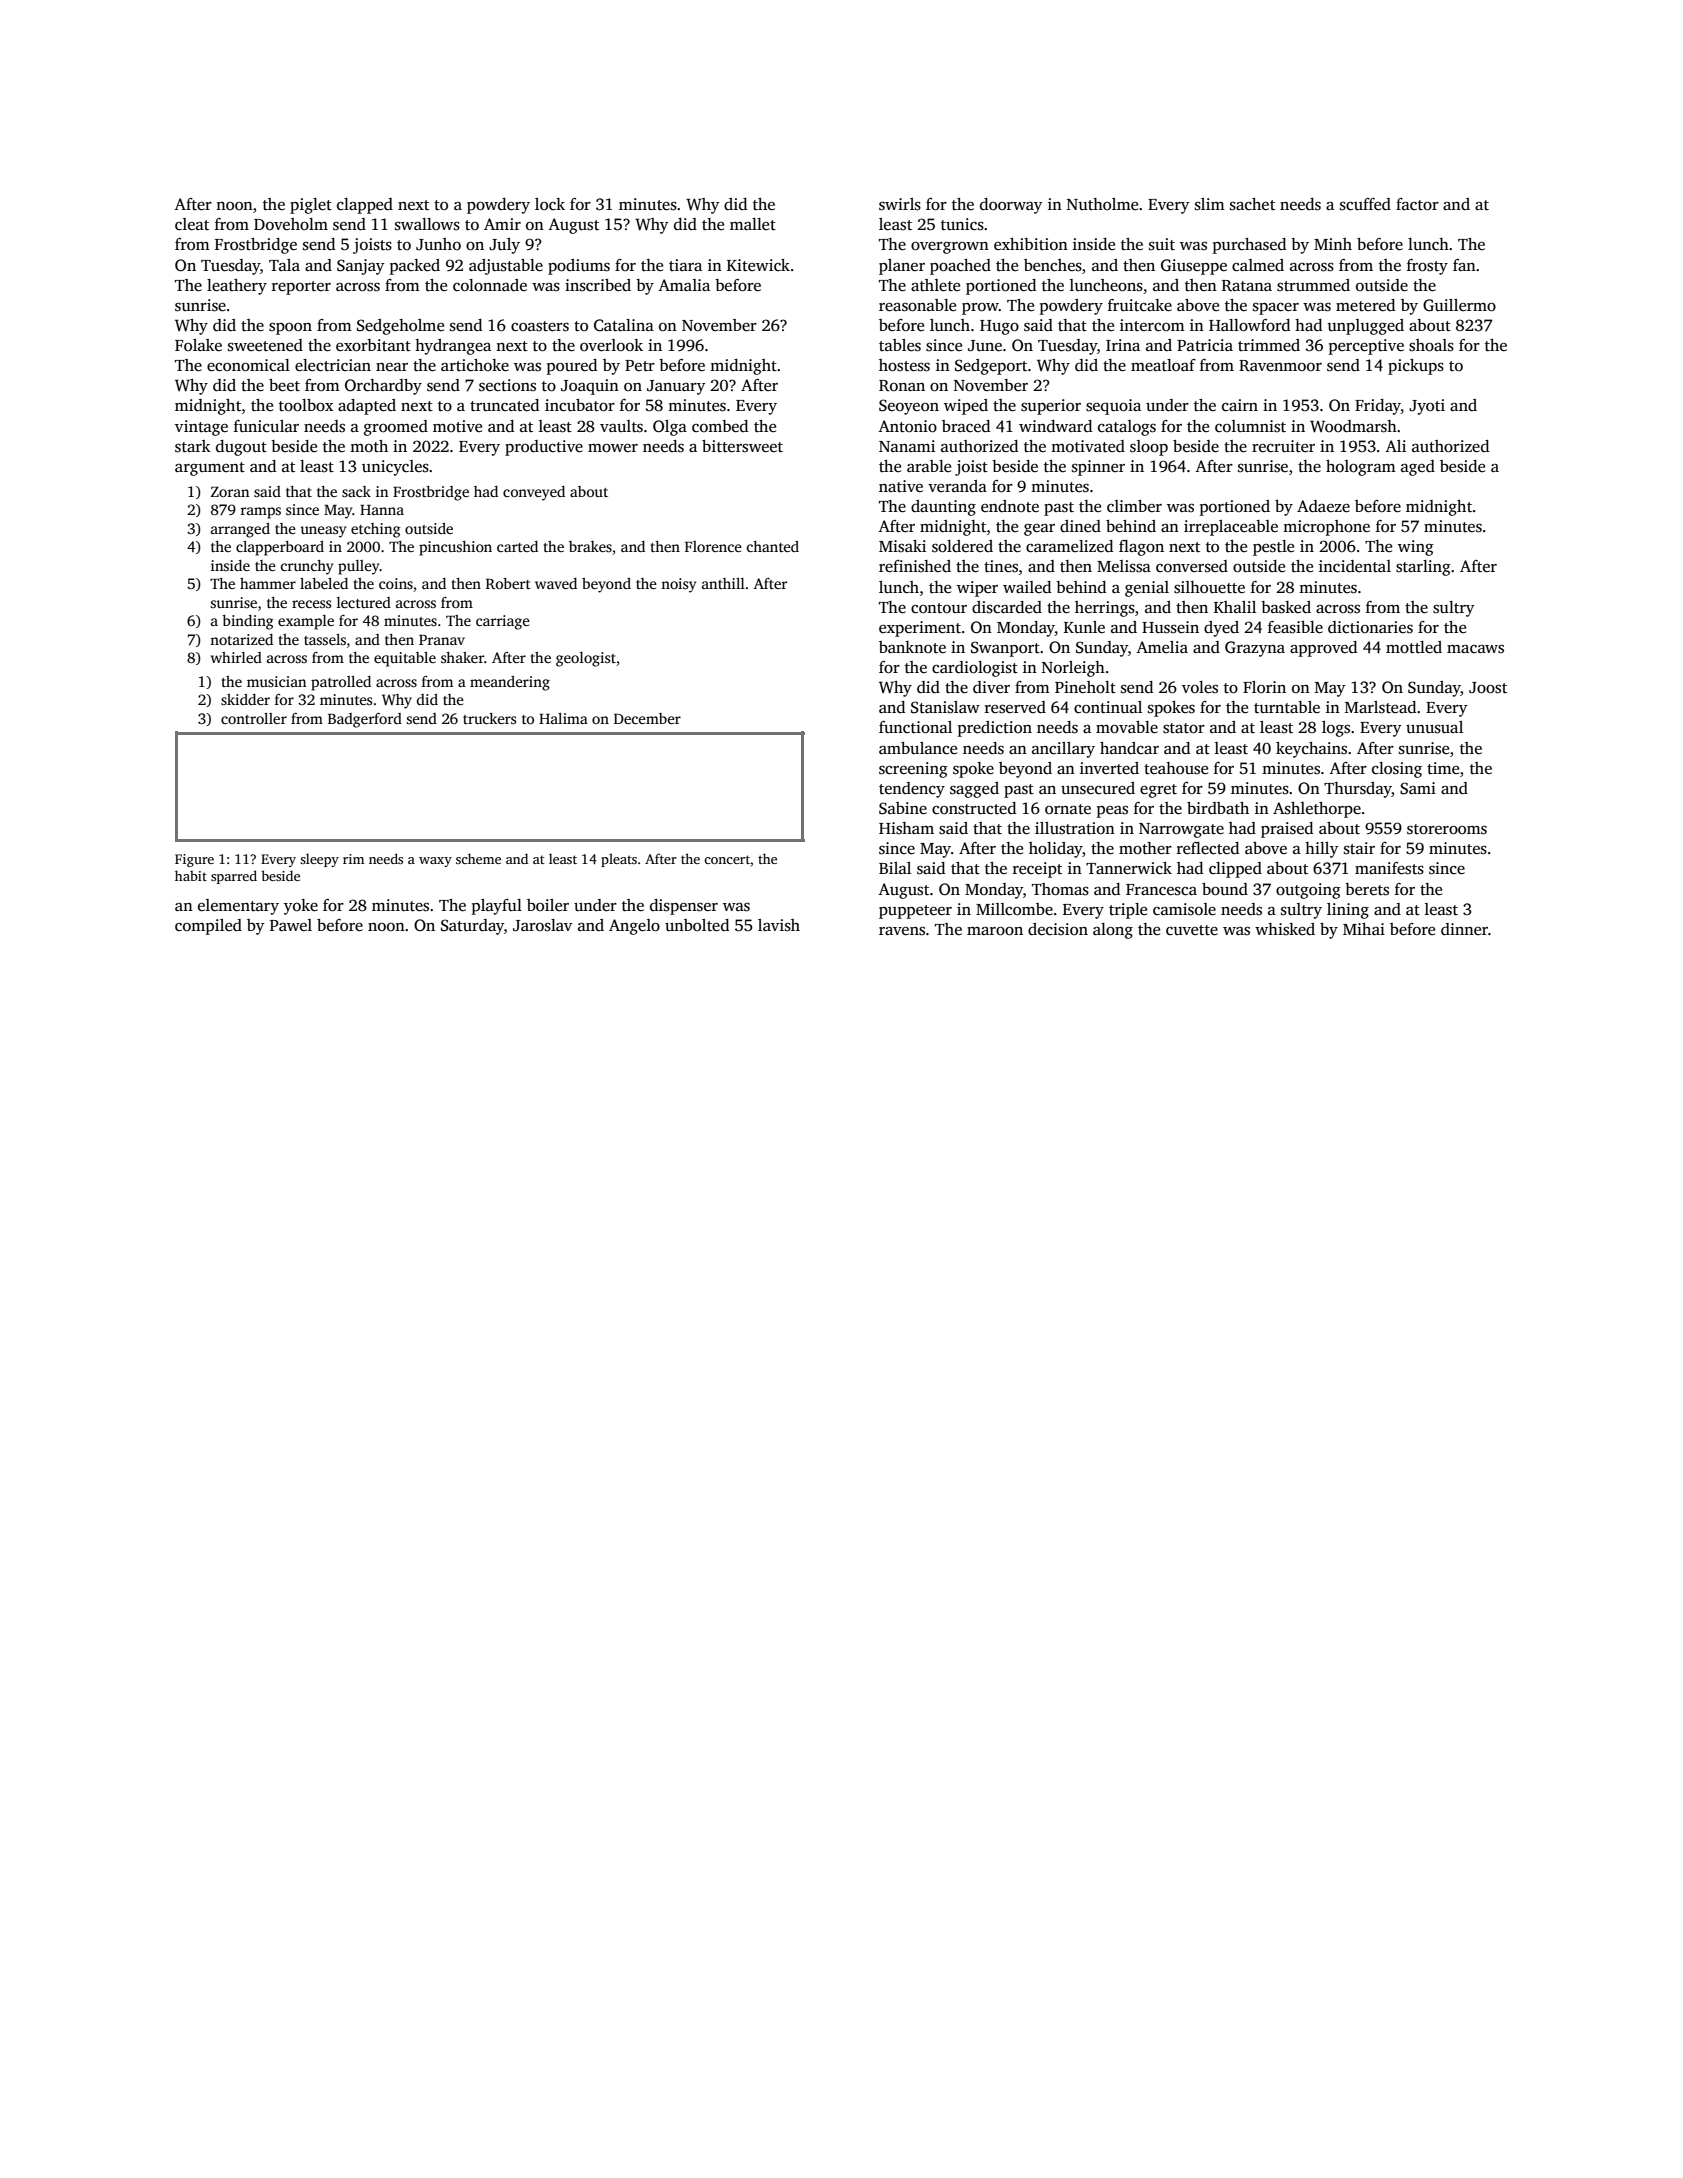 The image size is (1683, 2178). I want to click on Thursday, so click(1358, 790).
